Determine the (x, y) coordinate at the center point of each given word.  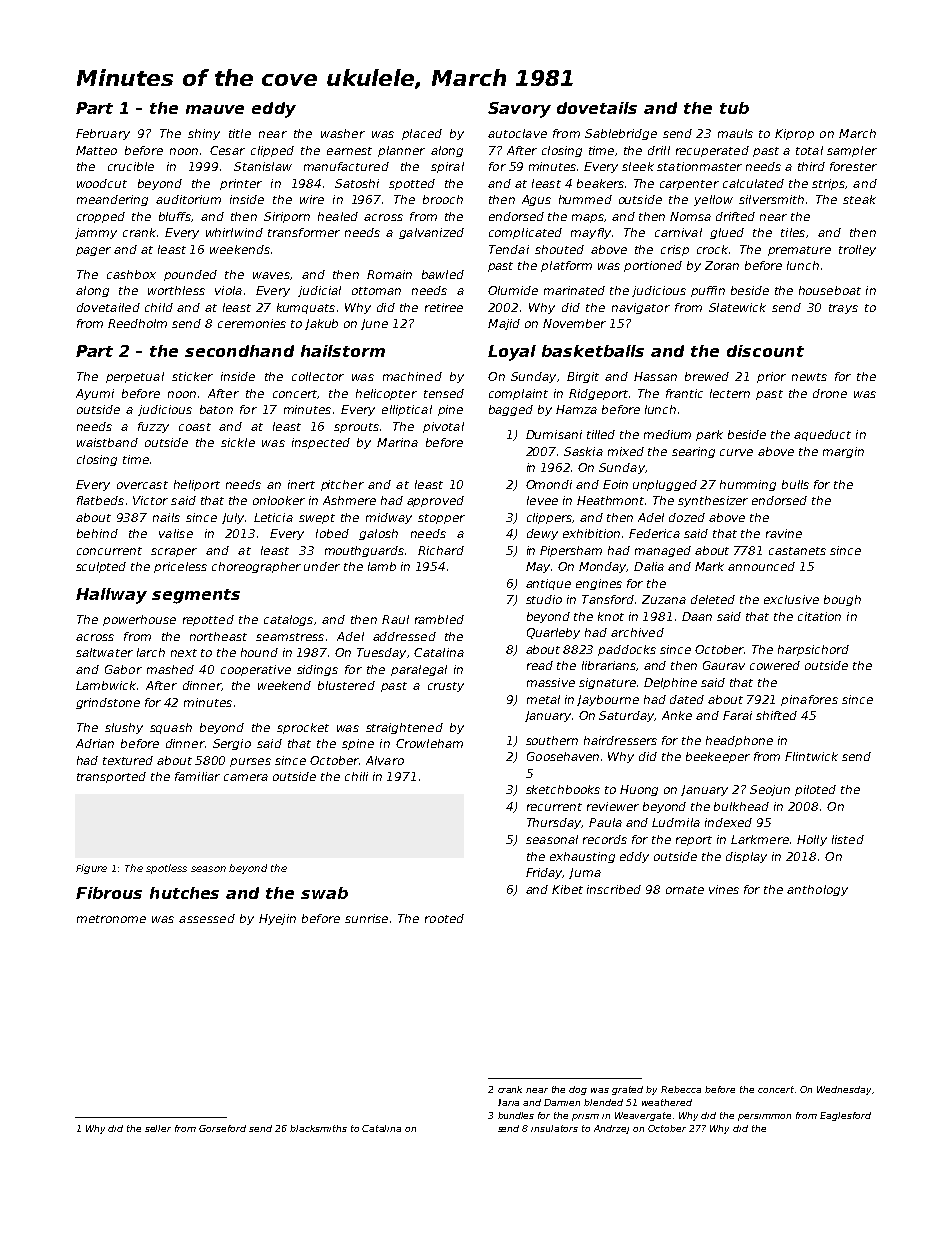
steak (859, 199)
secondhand (239, 351)
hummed (585, 199)
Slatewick (737, 307)
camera (246, 777)
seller (158, 1128)
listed (848, 839)
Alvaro (385, 760)
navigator (641, 308)
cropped (101, 217)
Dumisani (554, 434)
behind (97, 533)
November (574, 323)
